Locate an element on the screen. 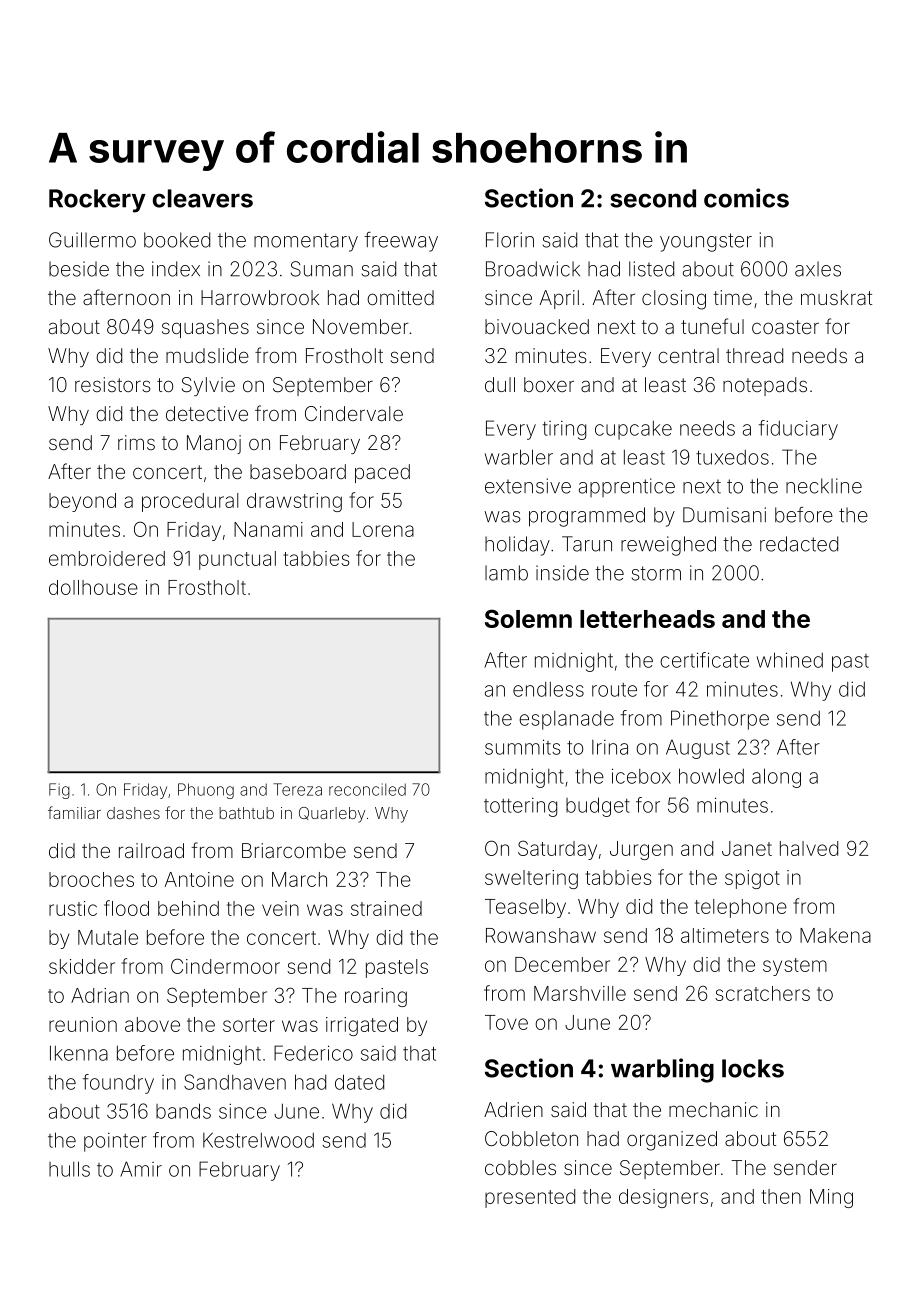 This screenshot has height=1314, width=924. freeway is located at coordinates (401, 242).
